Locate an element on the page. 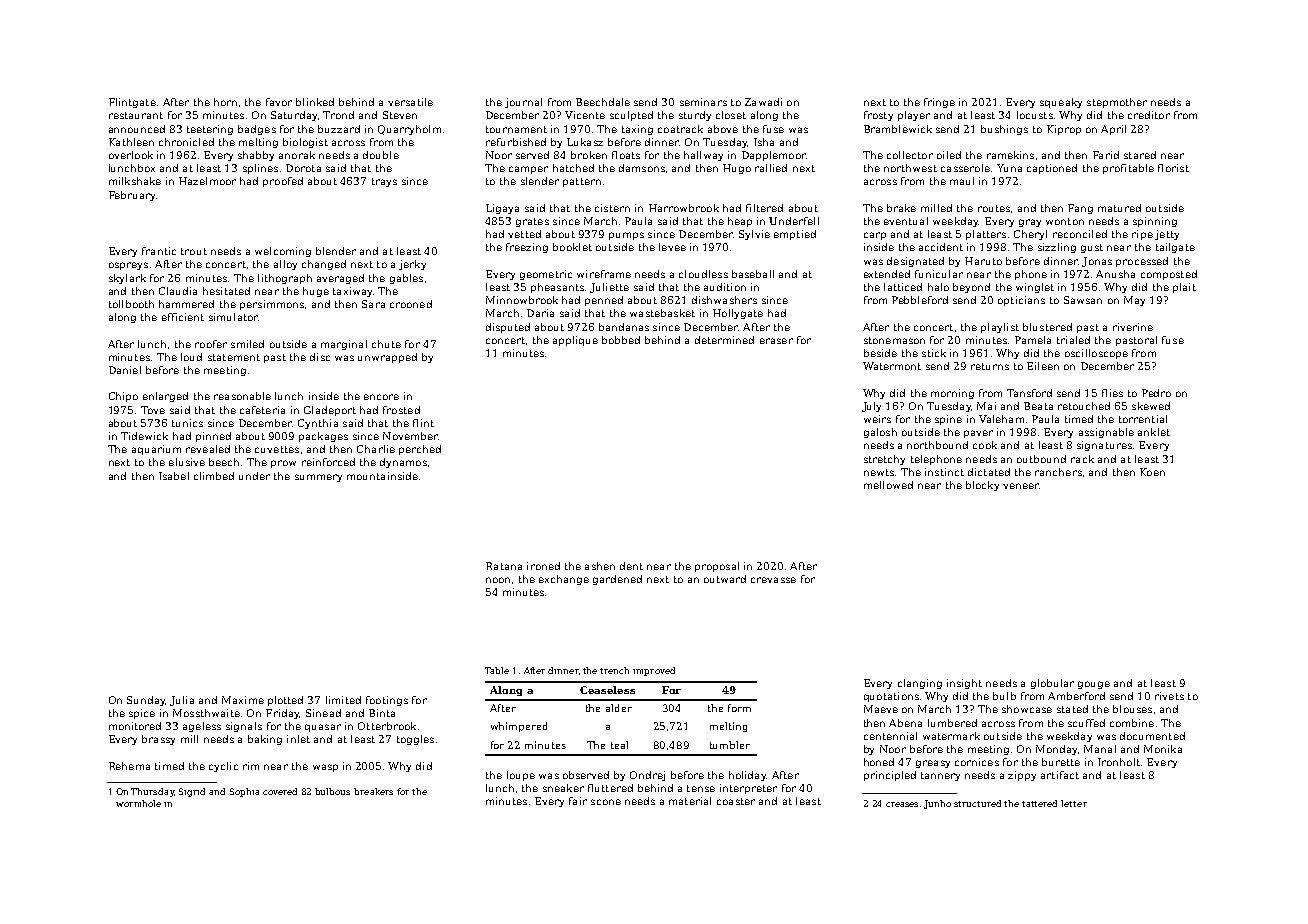  creases is located at coordinates (902, 804).
